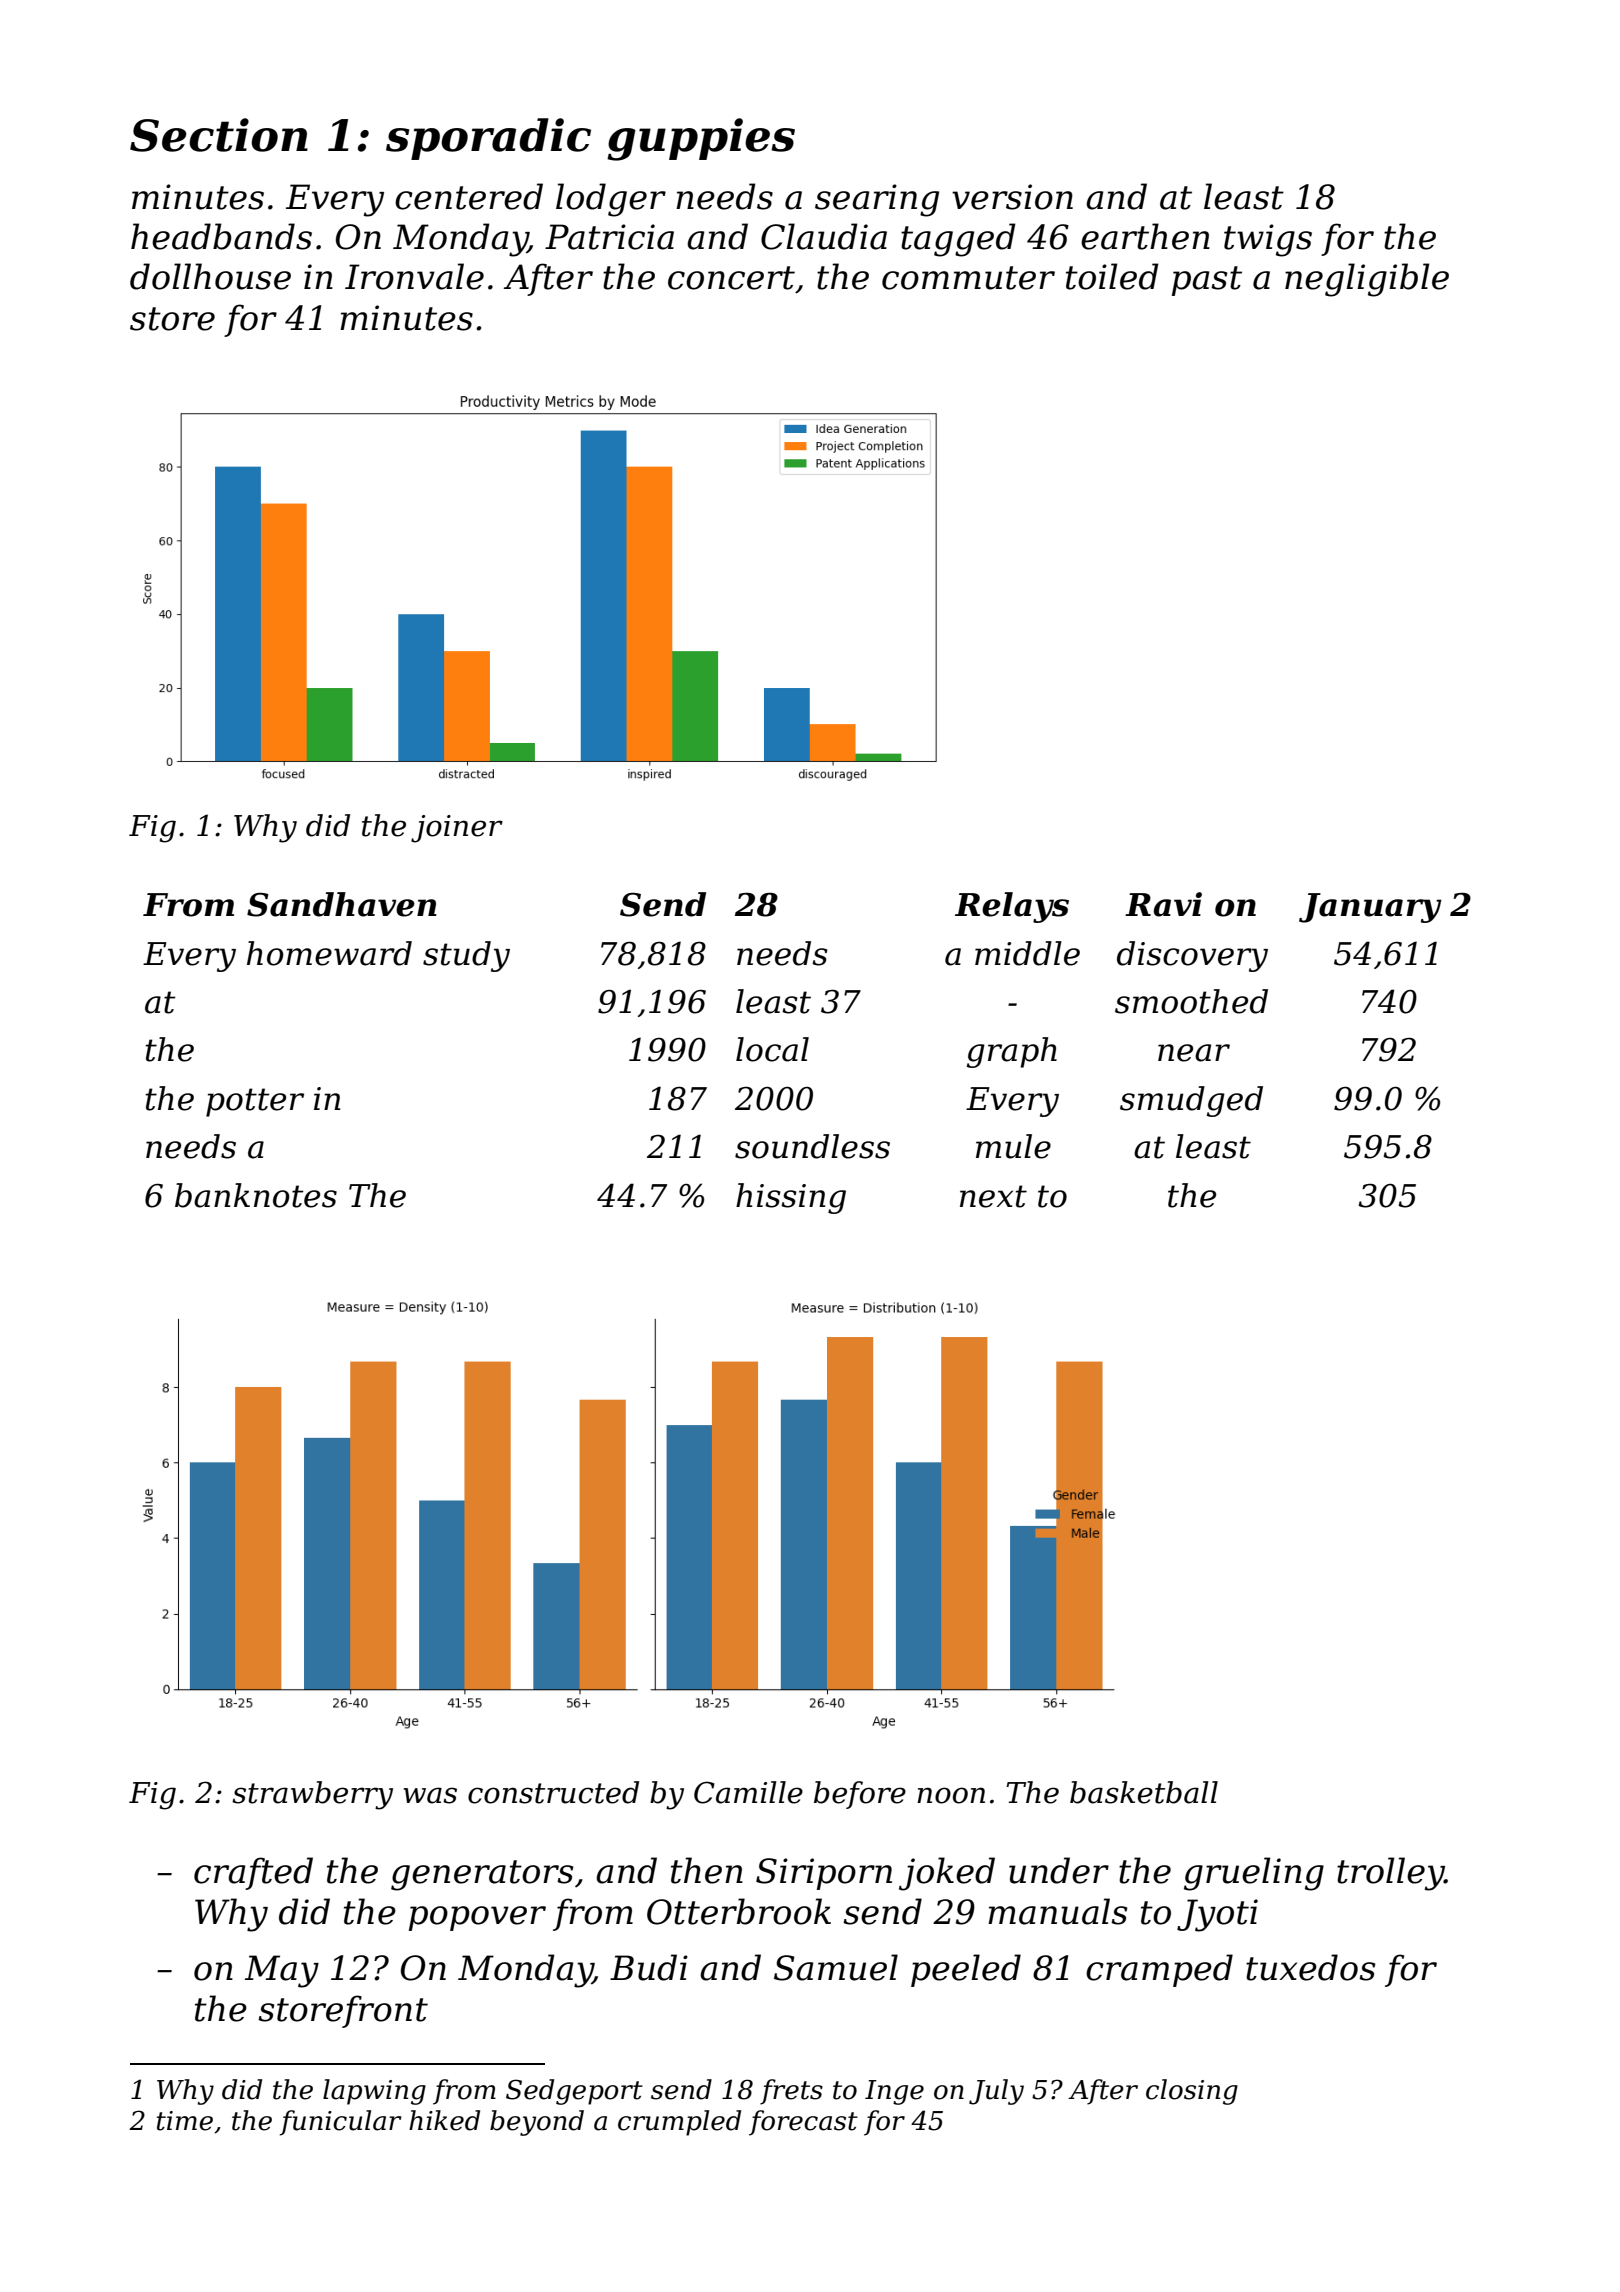 Image resolution: width=1620 pixels, height=2292 pixels. What do you see at coordinates (1013, 1146) in the document?
I see `mule` at bounding box center [1013, 1146].
